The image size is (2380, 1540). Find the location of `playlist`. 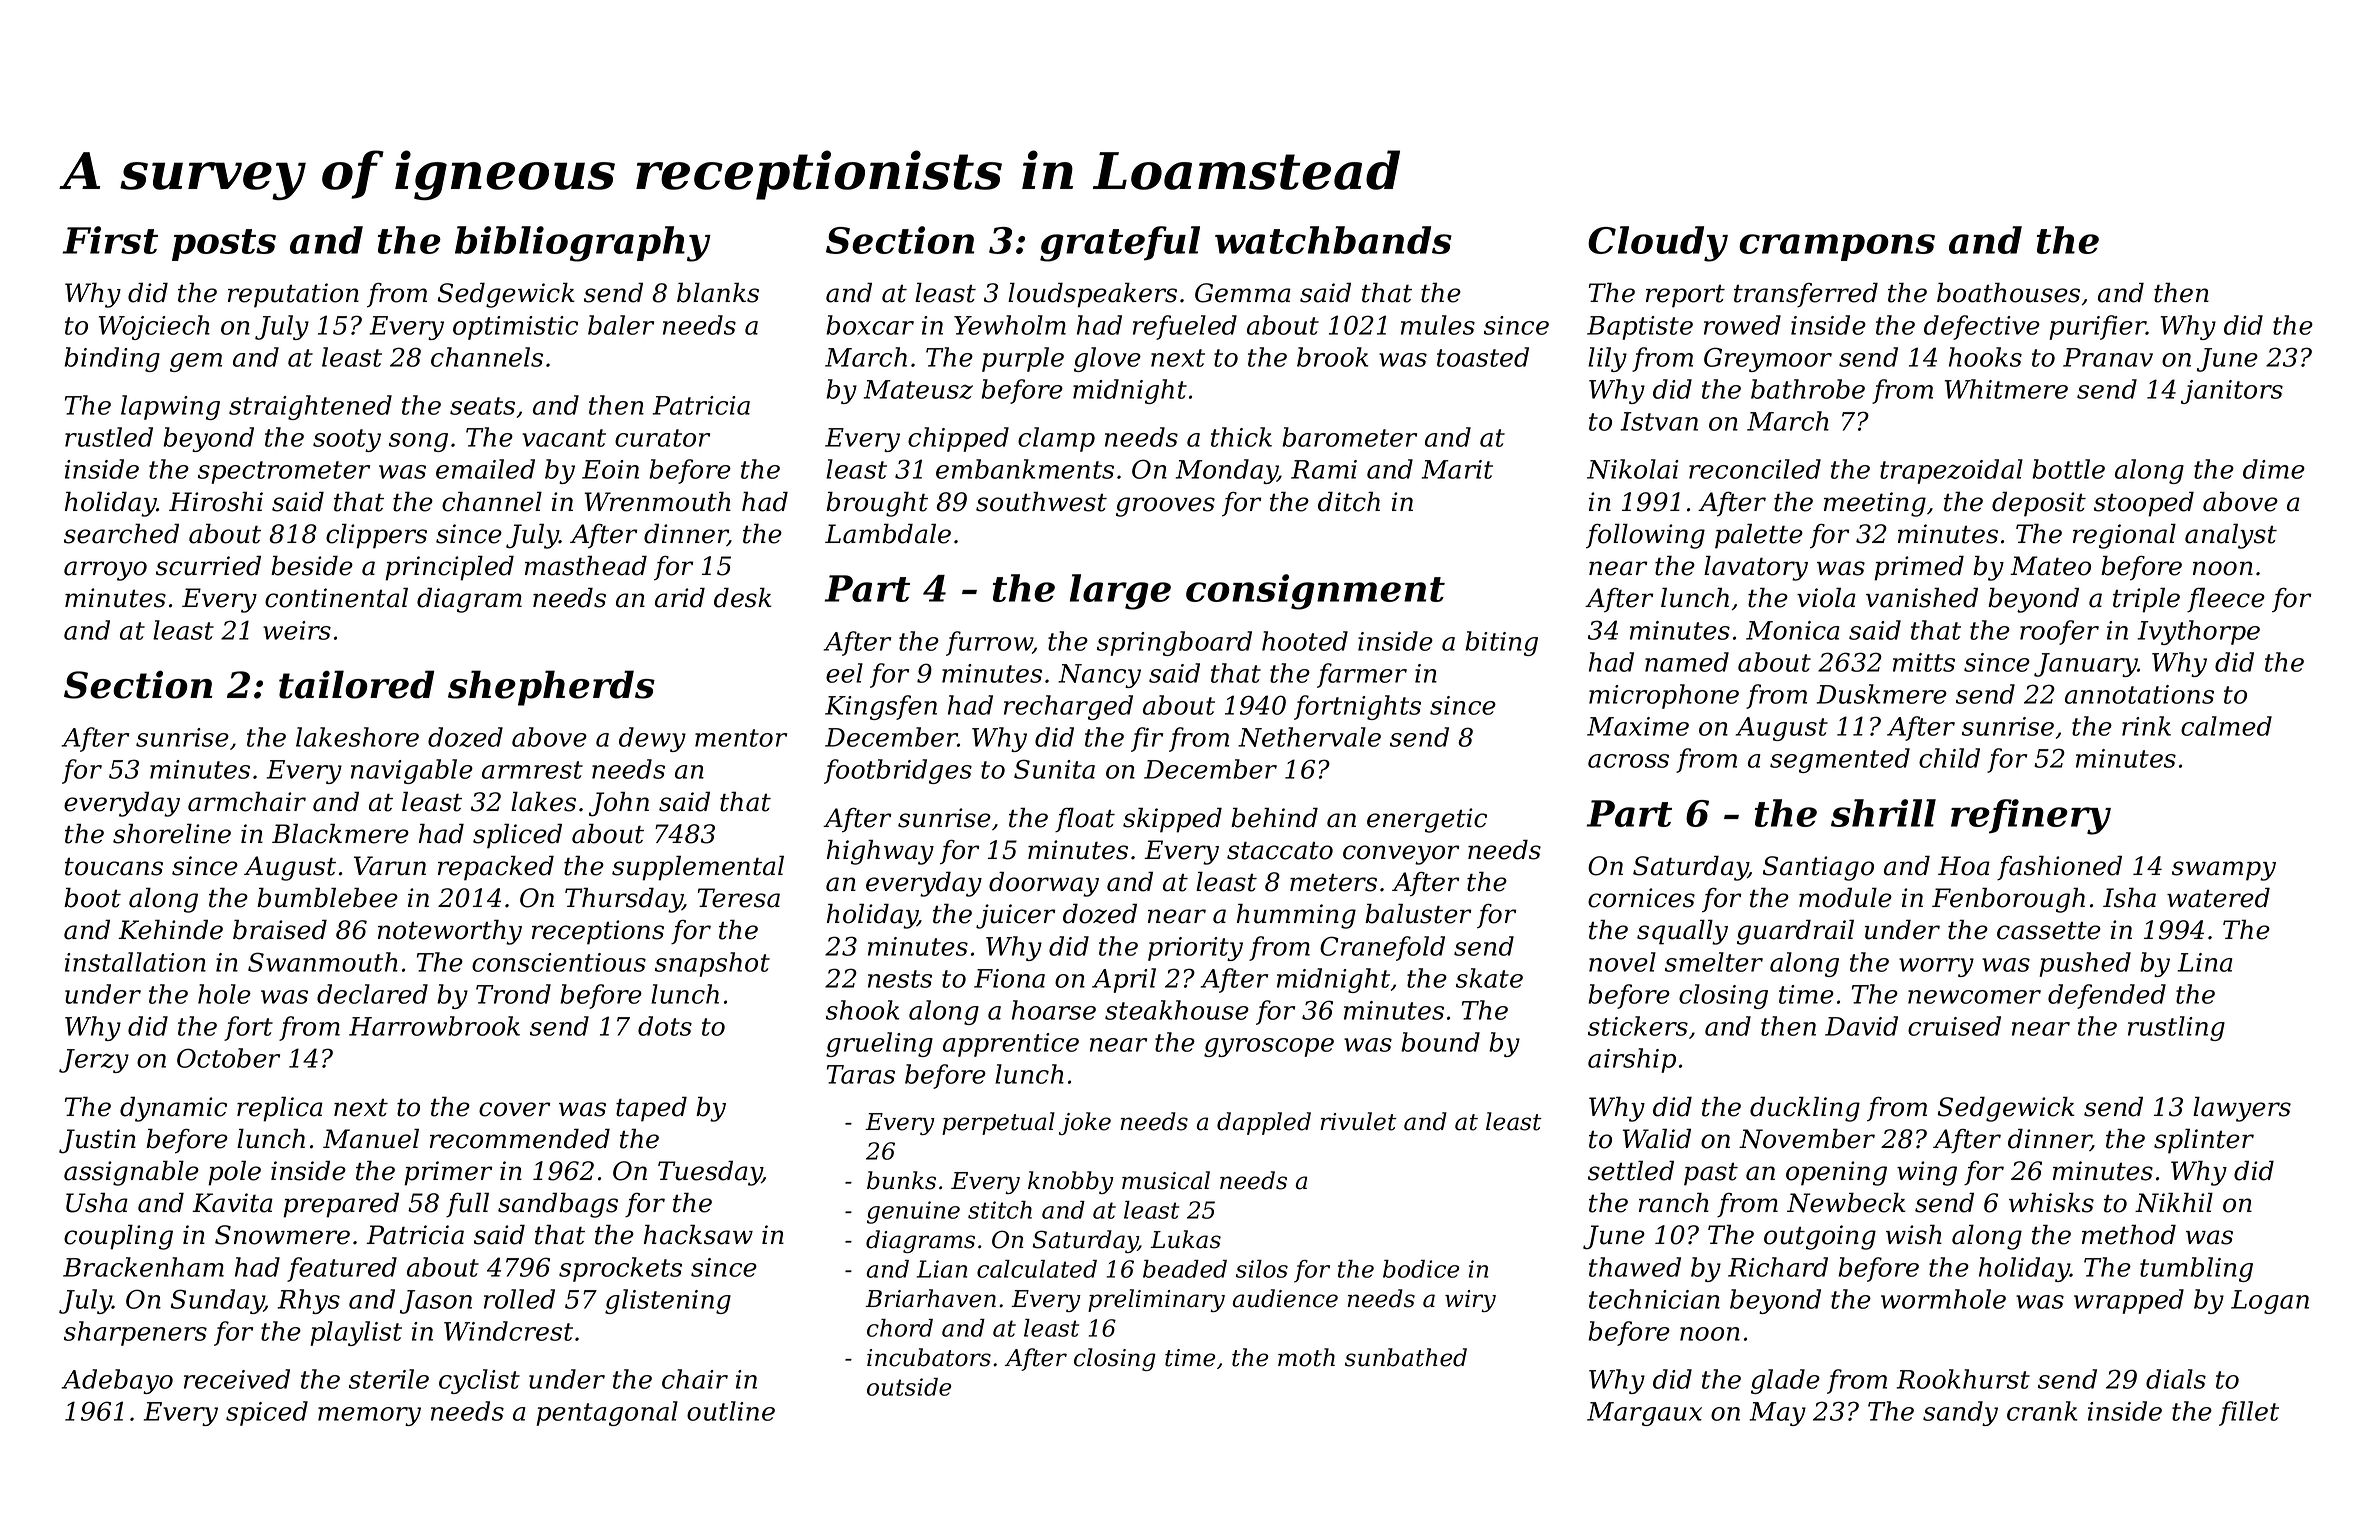

playlist is located at coordinates (356, 1333).
